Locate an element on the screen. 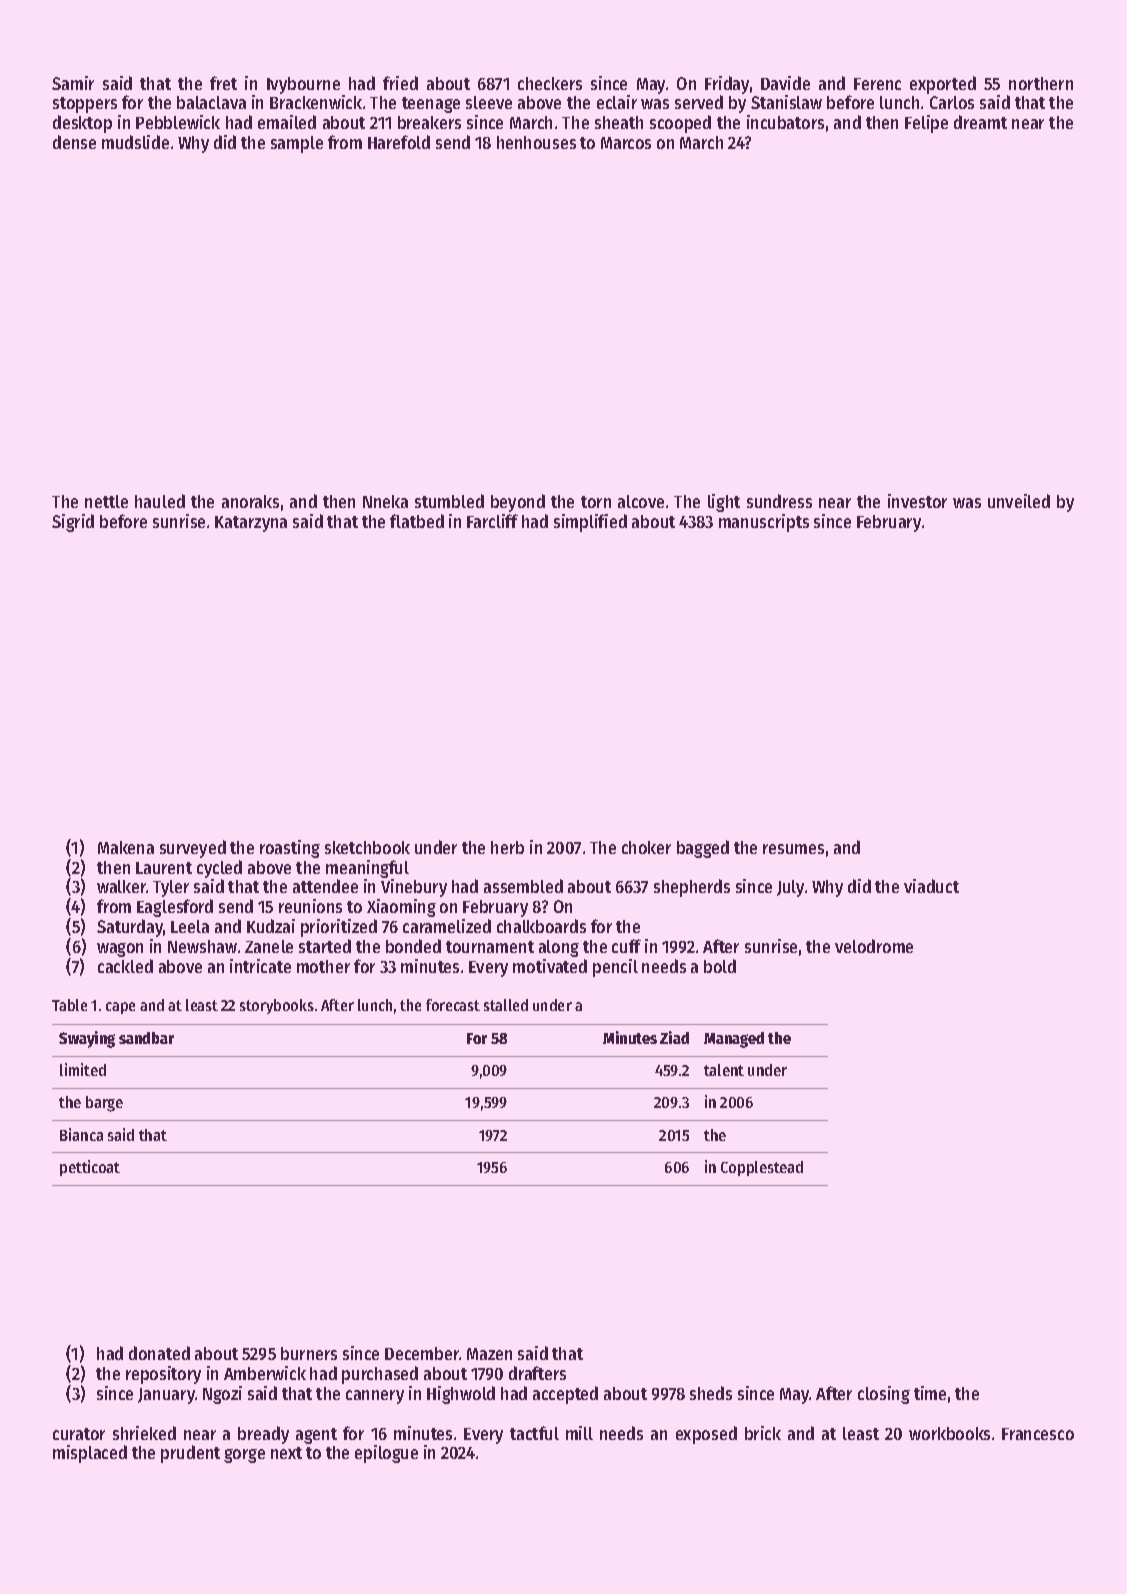 The image size is (1127, 1594). Katarzyna is located at coordinates (251, 524).
